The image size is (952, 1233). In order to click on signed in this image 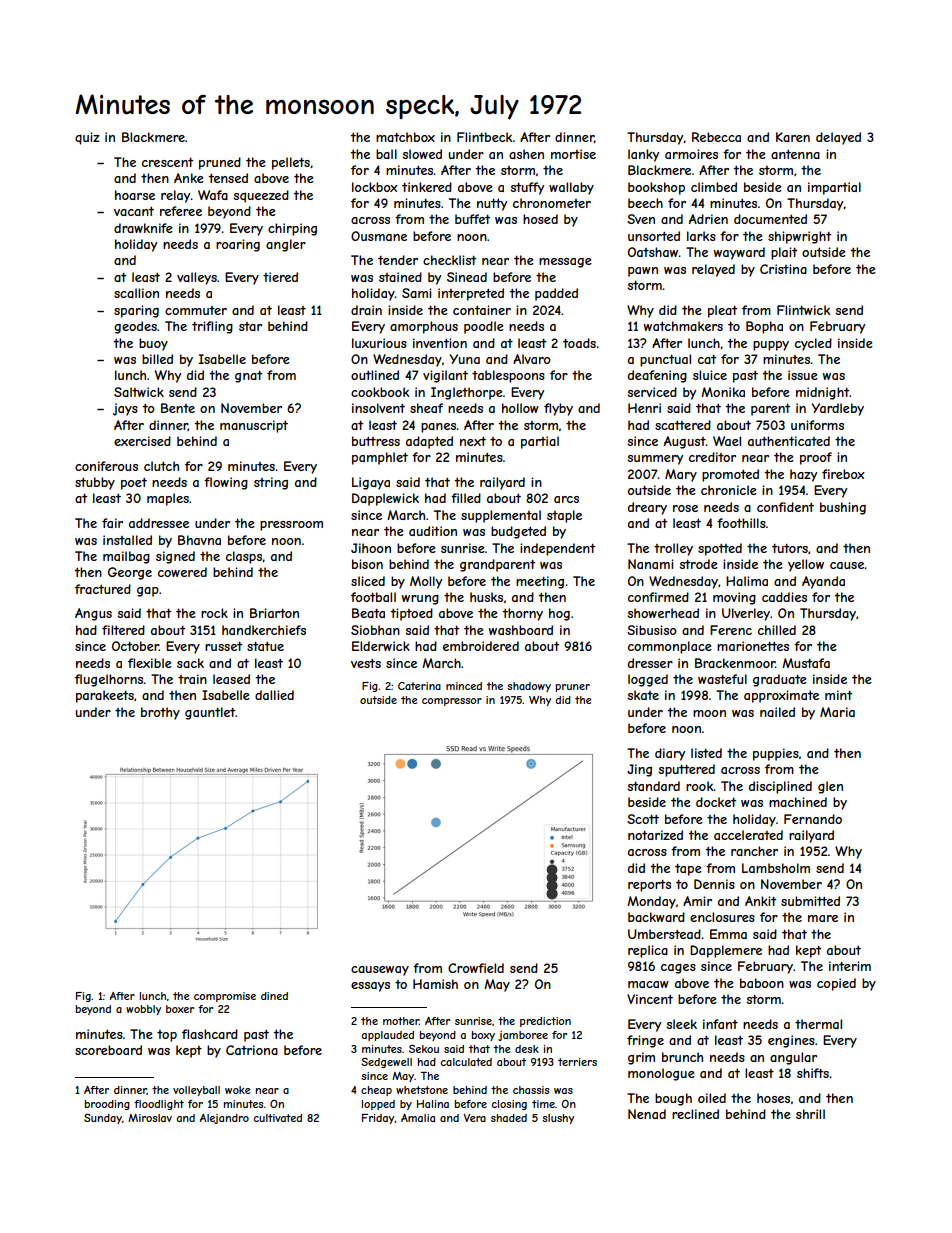, I will do `click(175, 557)`.
